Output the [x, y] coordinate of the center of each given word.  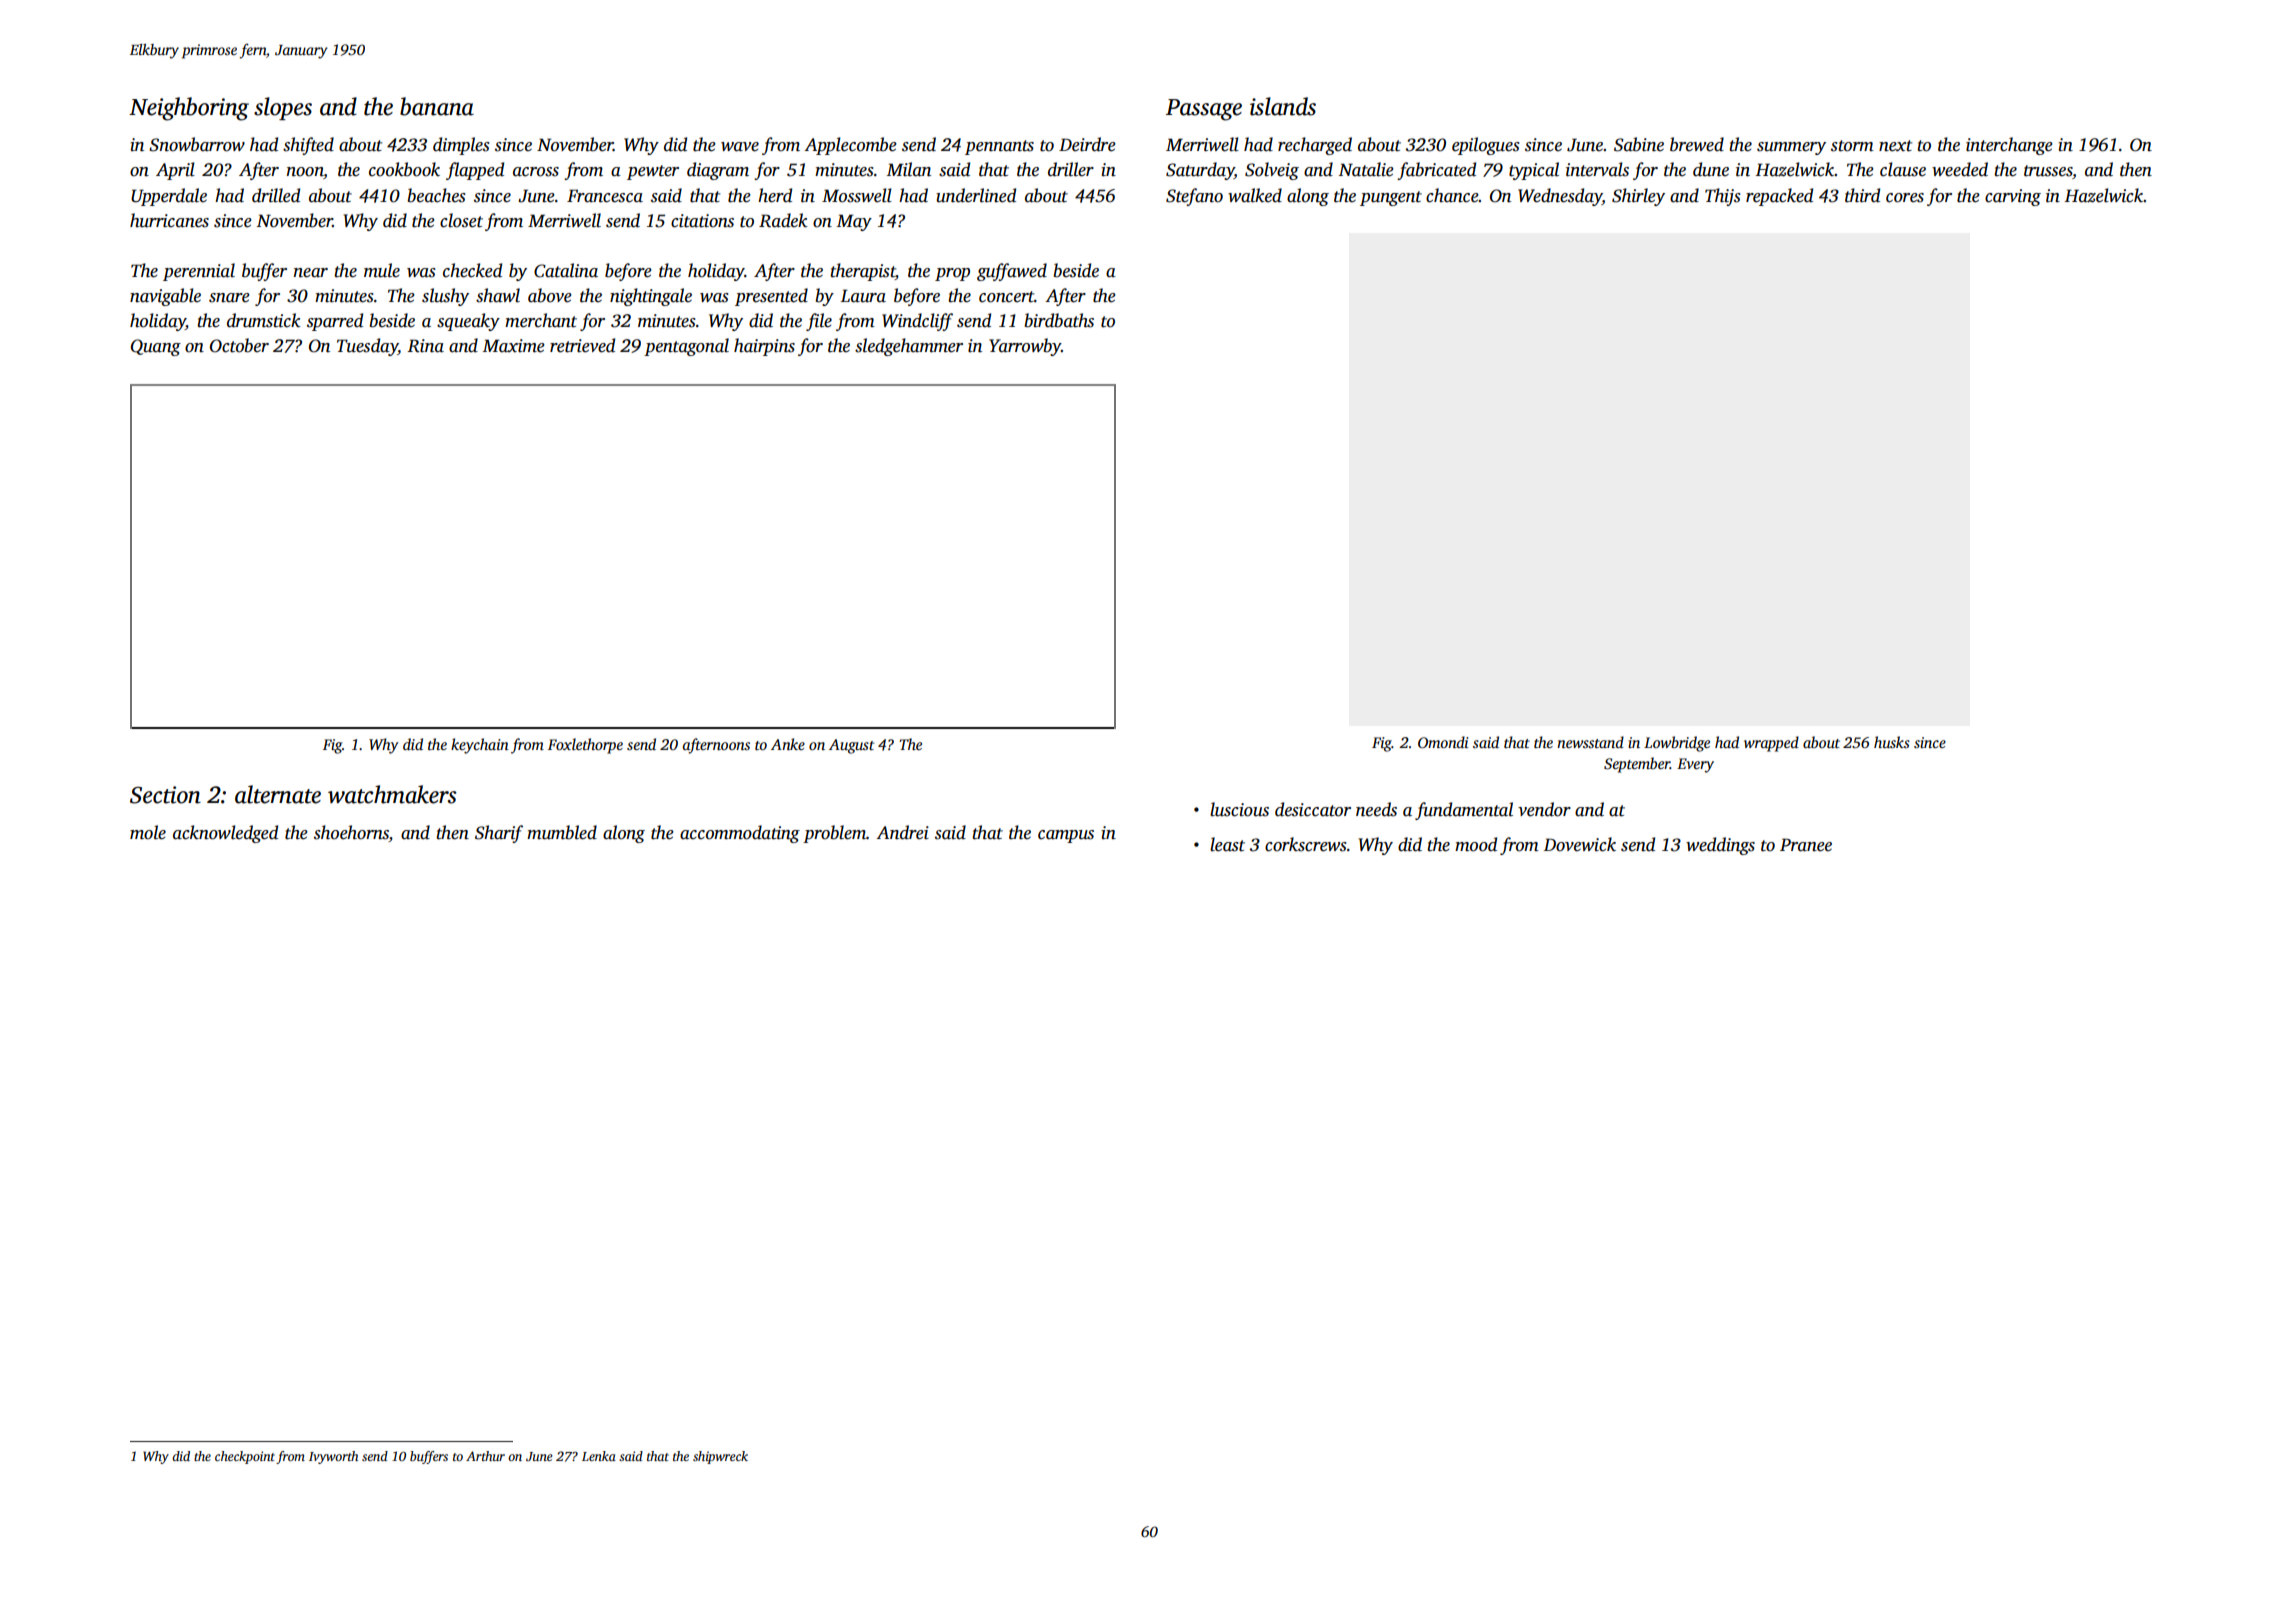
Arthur [485, 1456]
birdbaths [1059, 320]
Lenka [599, 1456]
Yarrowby [1025, 347]
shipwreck [720, 1457]
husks [1892, 742]
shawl [498, 295]
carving [2013, 197]
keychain [480, 746]
